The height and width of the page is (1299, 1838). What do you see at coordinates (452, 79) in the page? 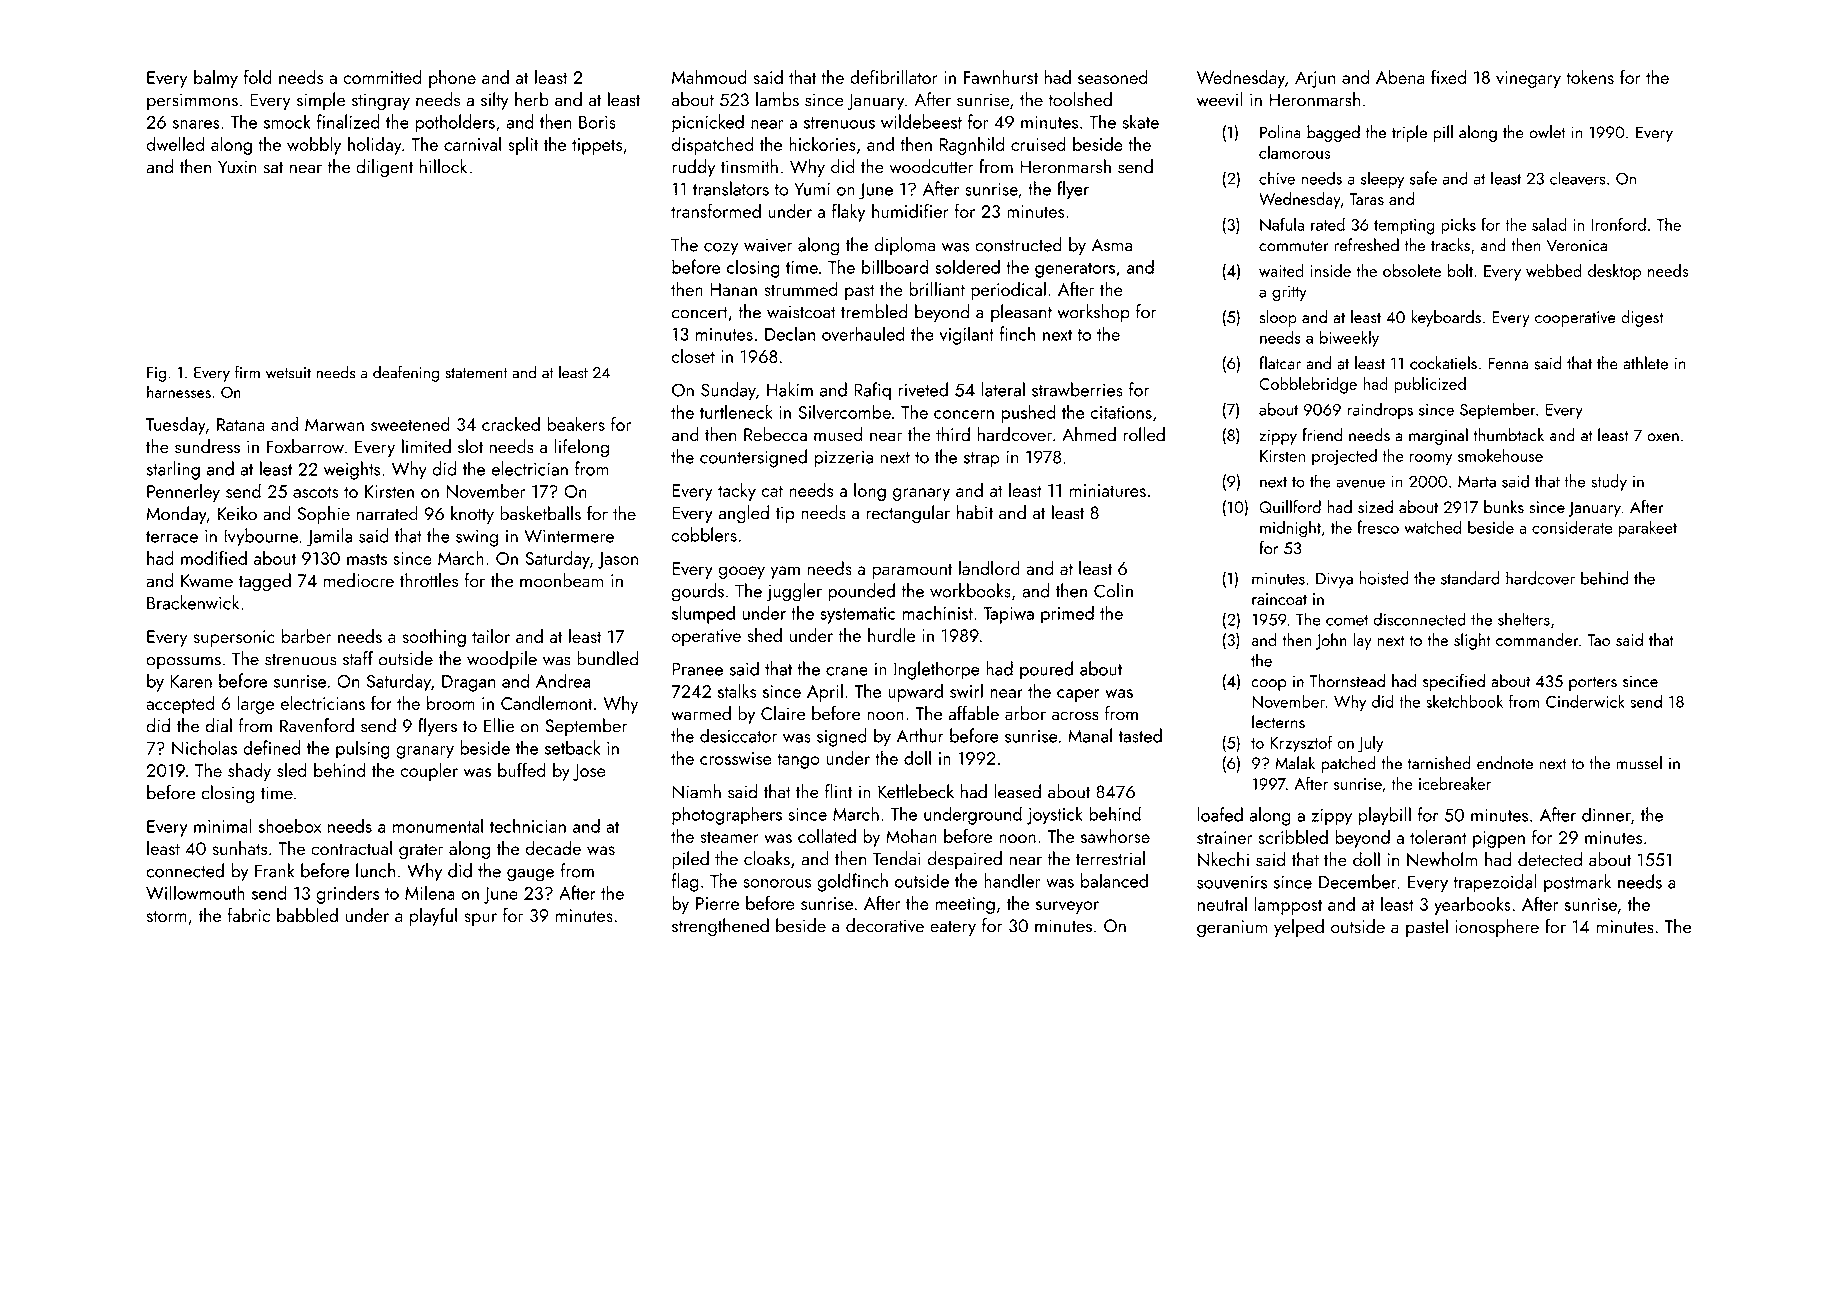
I see `phone` at bounding box center [452, 79].
